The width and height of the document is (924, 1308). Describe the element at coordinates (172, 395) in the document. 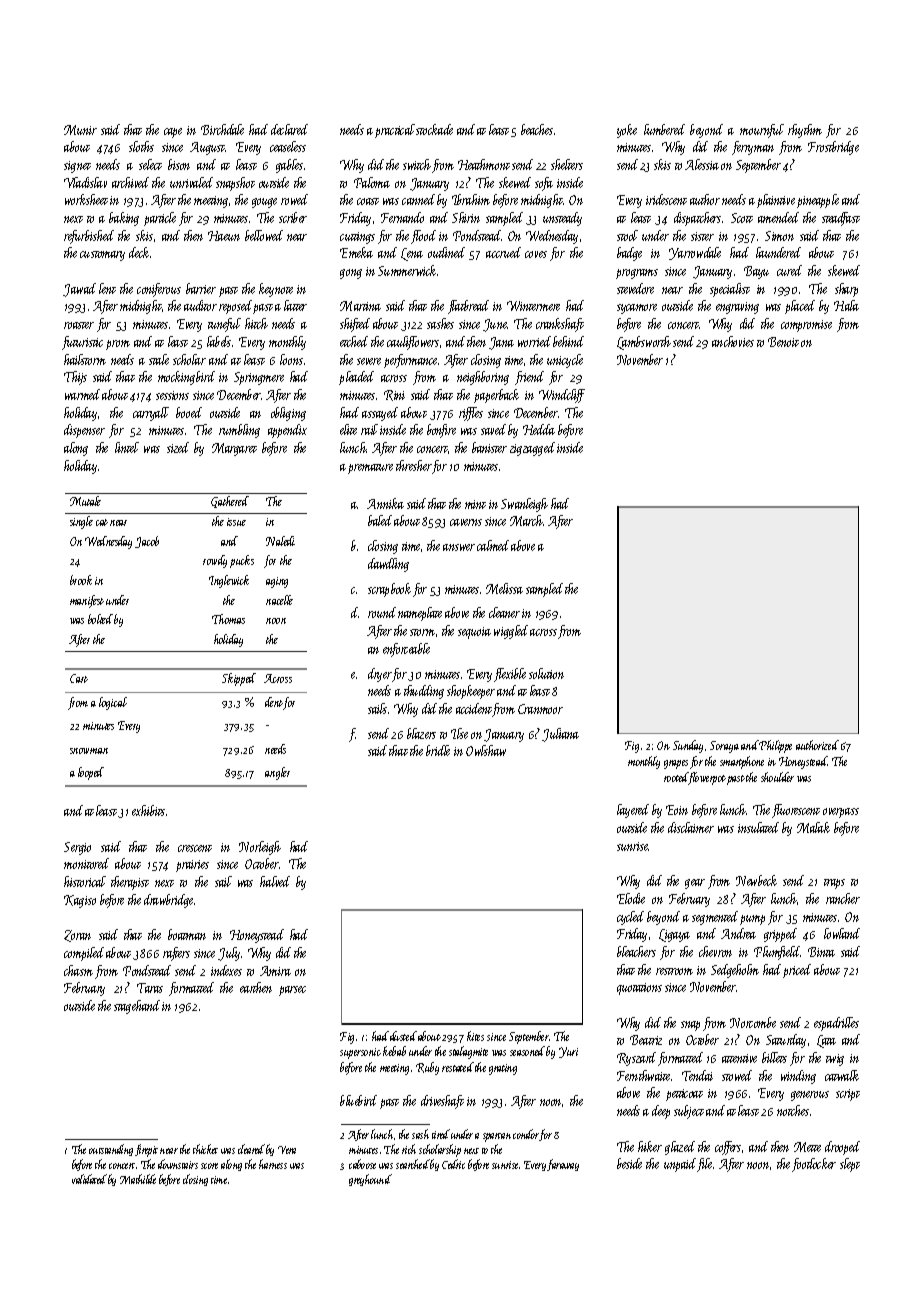

I see `sessions` at that location.
